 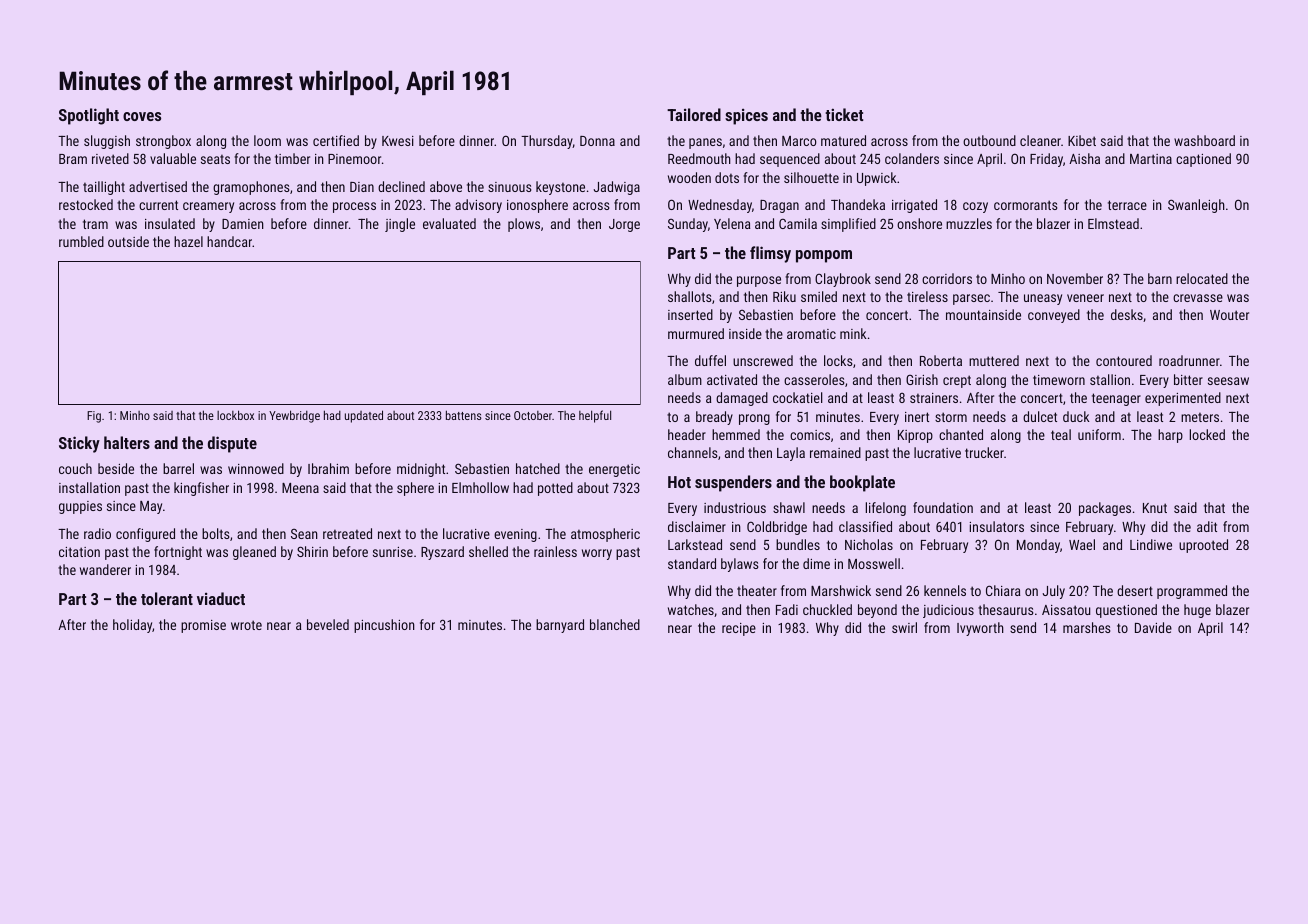 I want to click on timeworn, so click(x=1059, y=380).
